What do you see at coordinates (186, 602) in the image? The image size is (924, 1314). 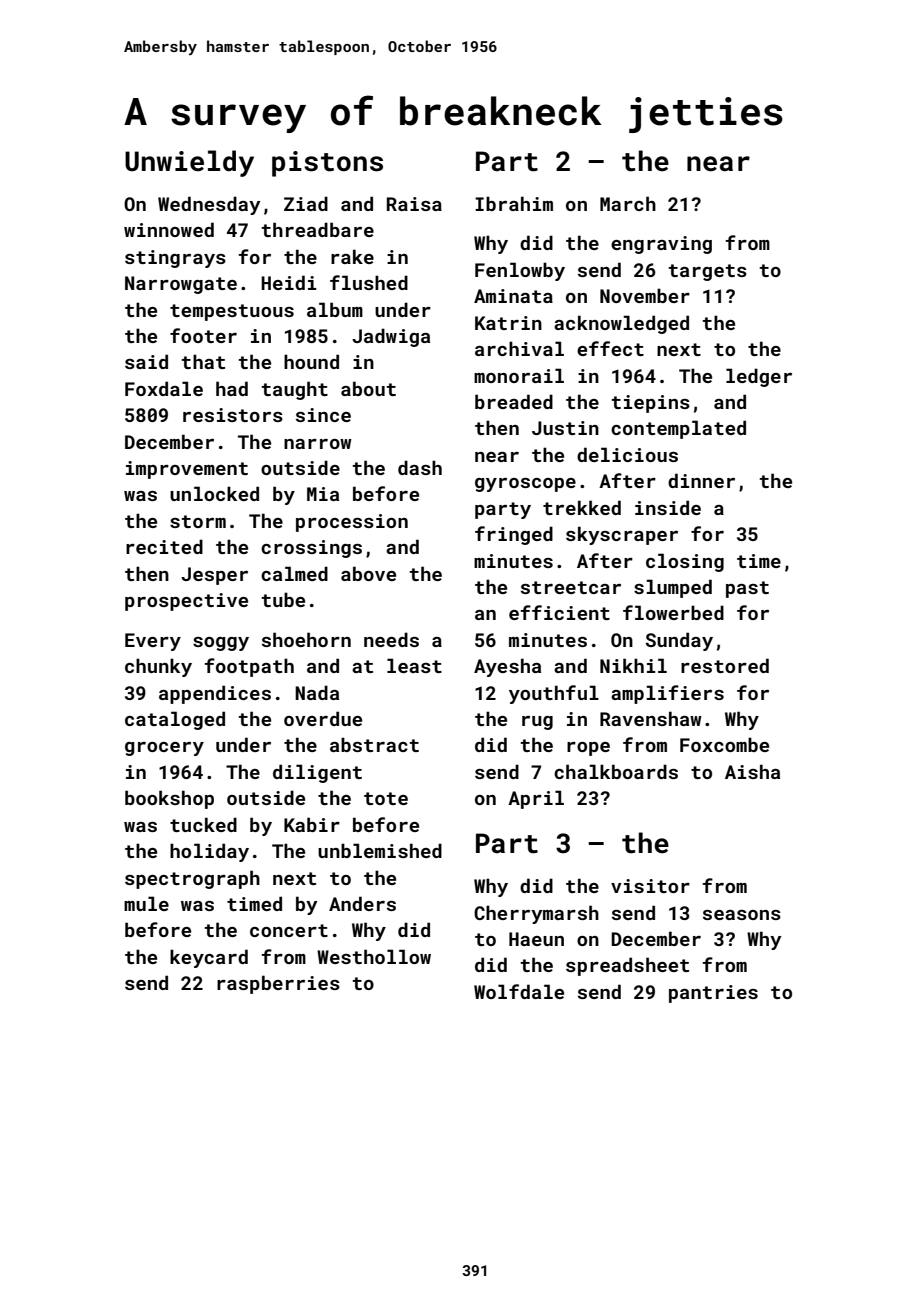 I see `prospective` at bounding box center [186, 602].
